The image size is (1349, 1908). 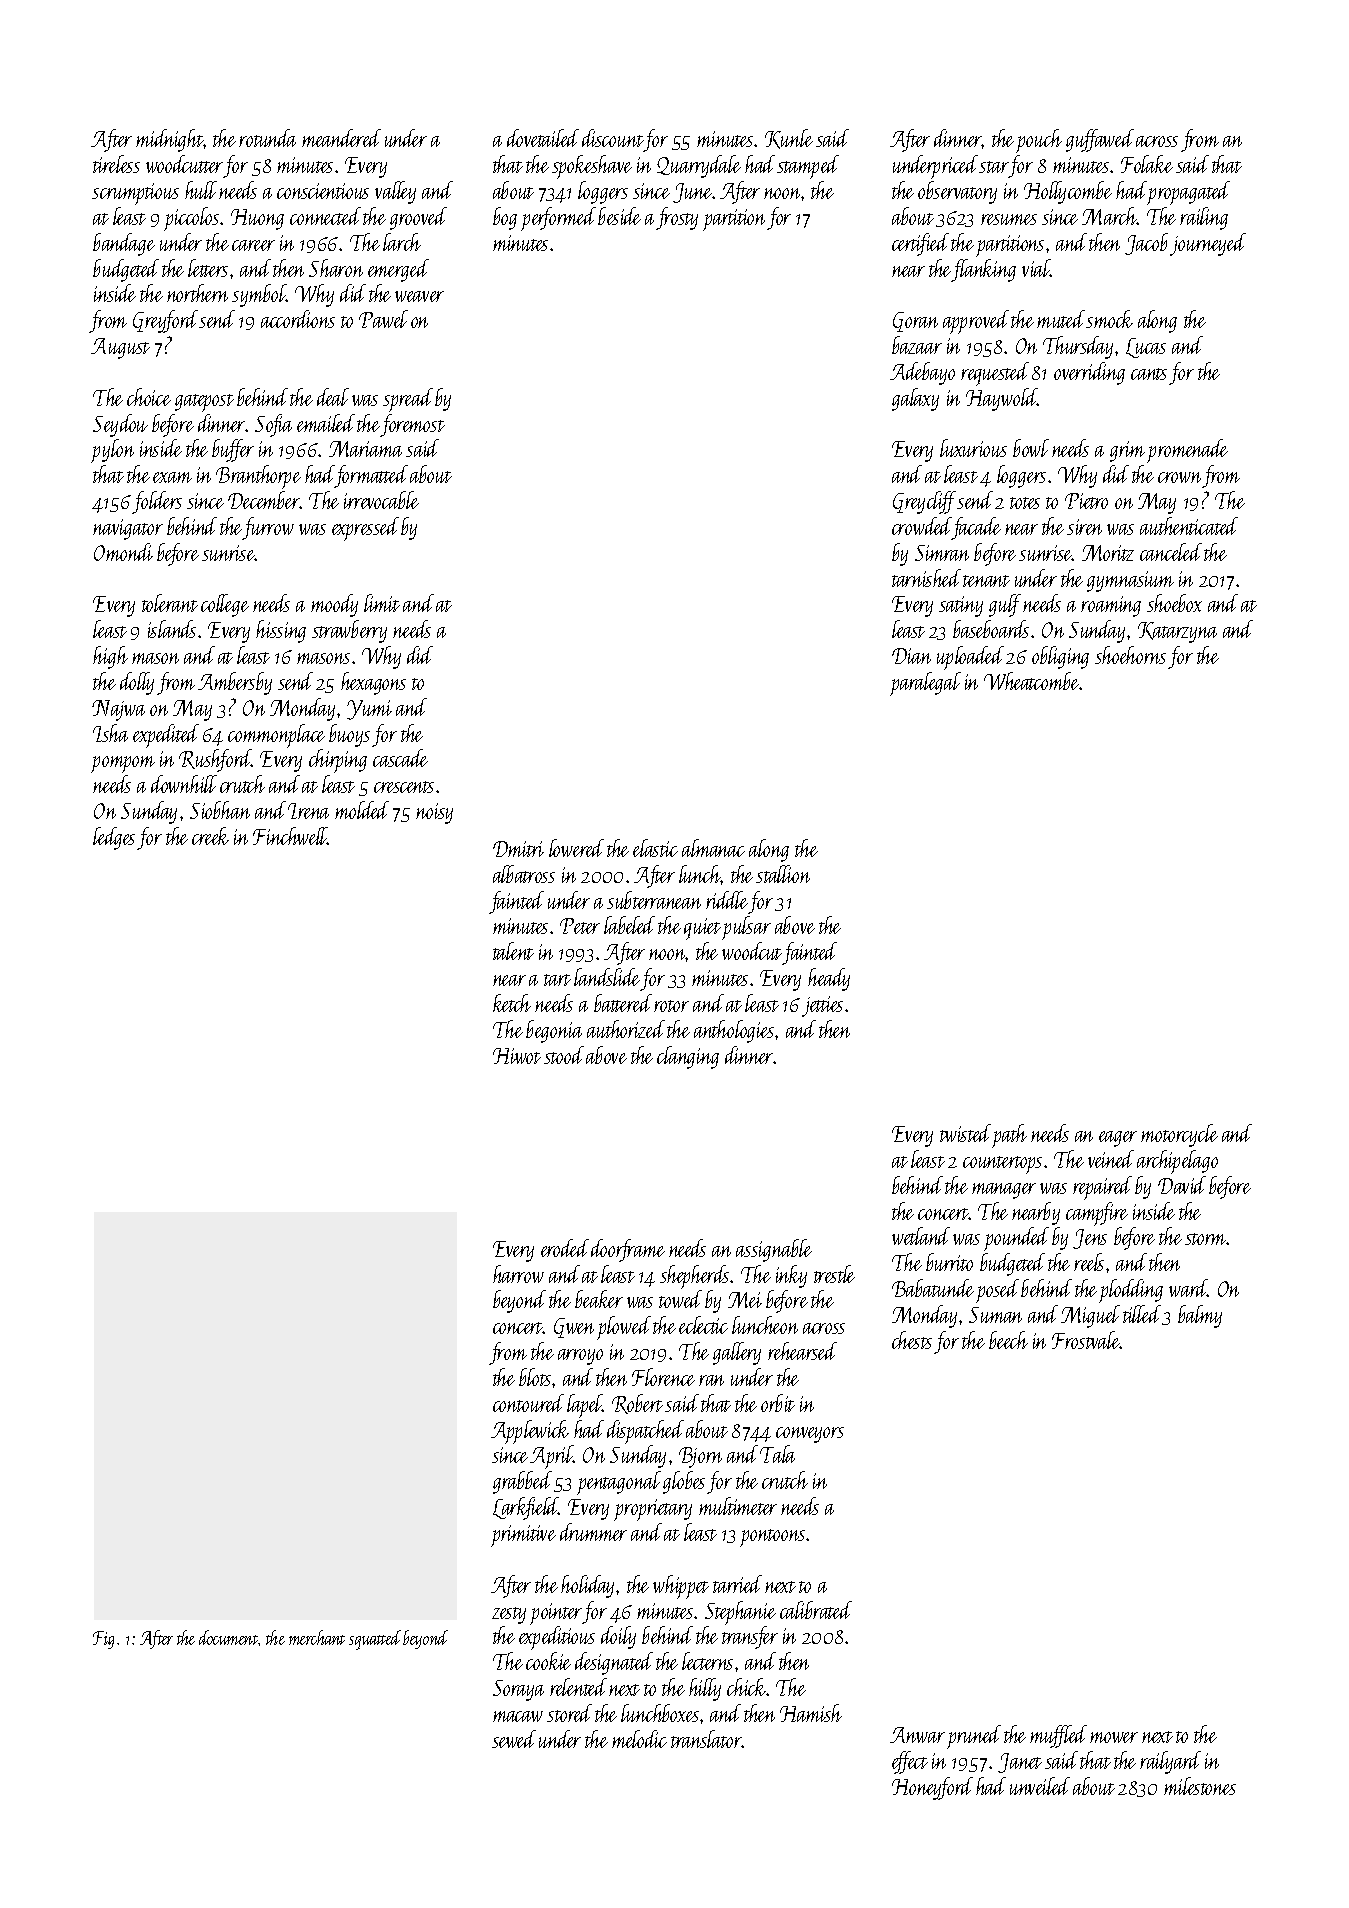 What do you see at coordinates (114, 838) in the image?
I see `ledges` at bounding box center [114, 838].
